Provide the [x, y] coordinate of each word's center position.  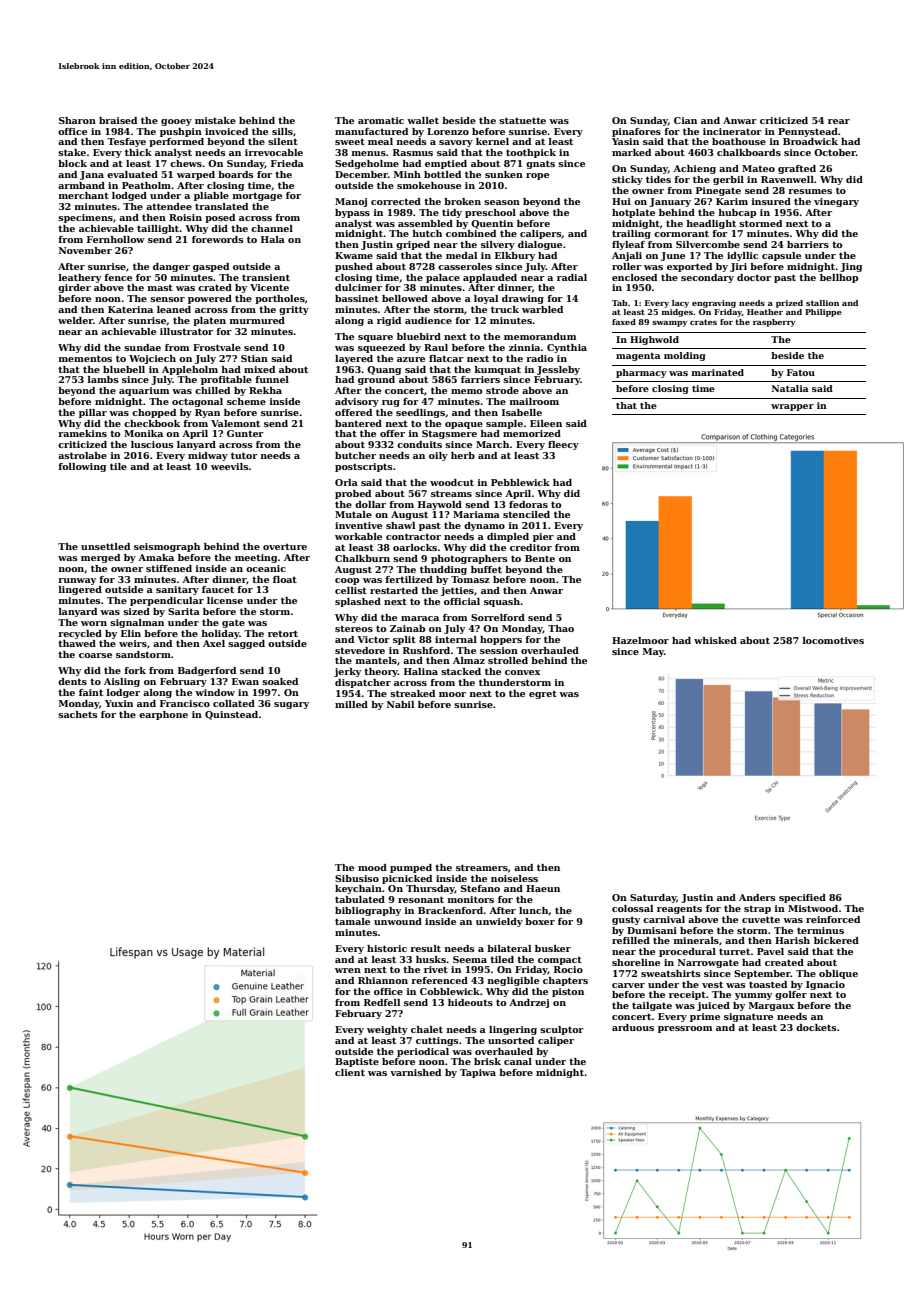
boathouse [739, 141]
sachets [78, 714]
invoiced [226, 131]
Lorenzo [448, 131]
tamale [352, 921]
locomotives [833, 640]
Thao [561, 628]
